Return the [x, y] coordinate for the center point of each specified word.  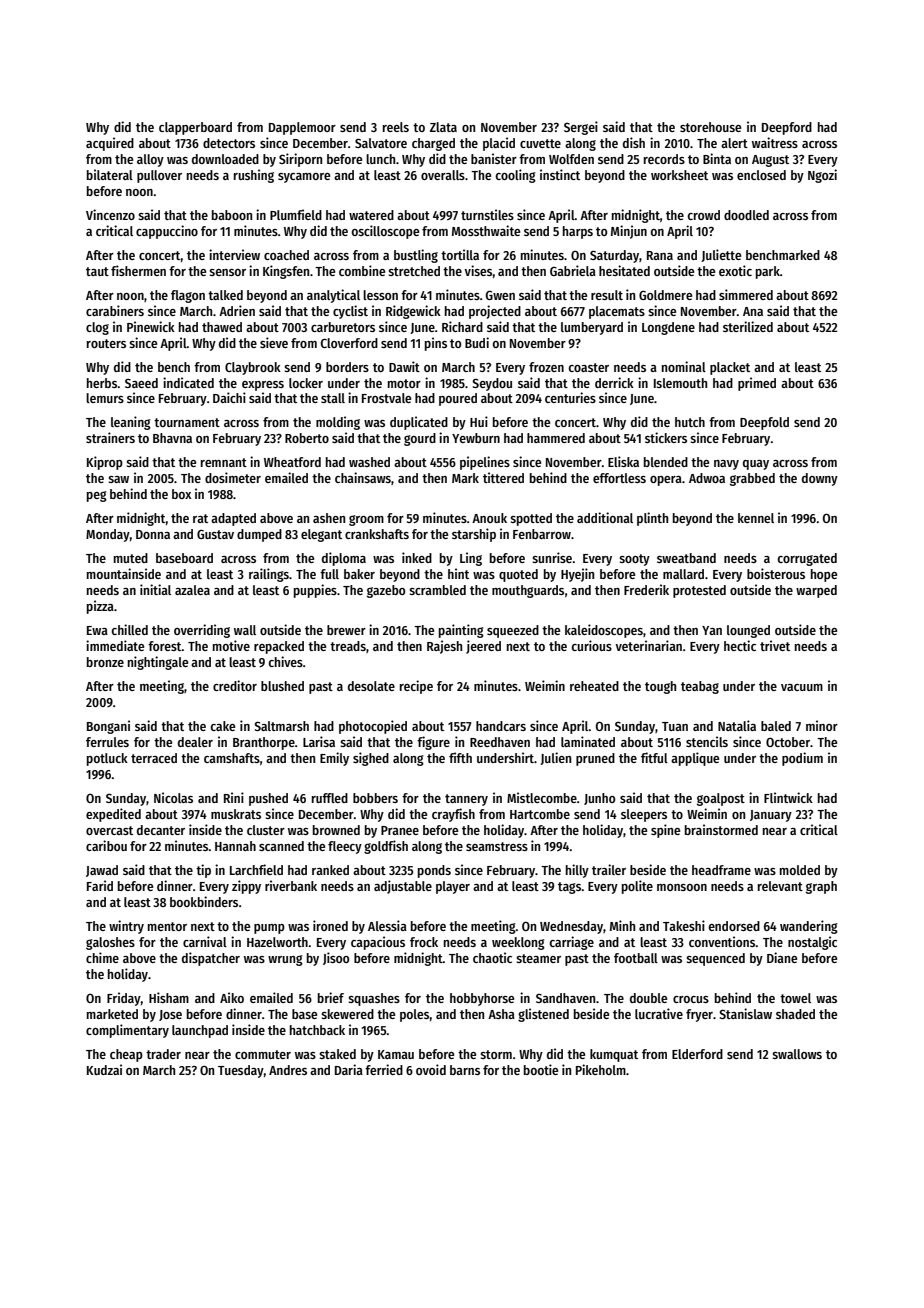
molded [800, 870]
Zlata [443, 127]
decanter [161, 830]
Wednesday [571, 927]
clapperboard [195, 128]
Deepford [787, 128]
